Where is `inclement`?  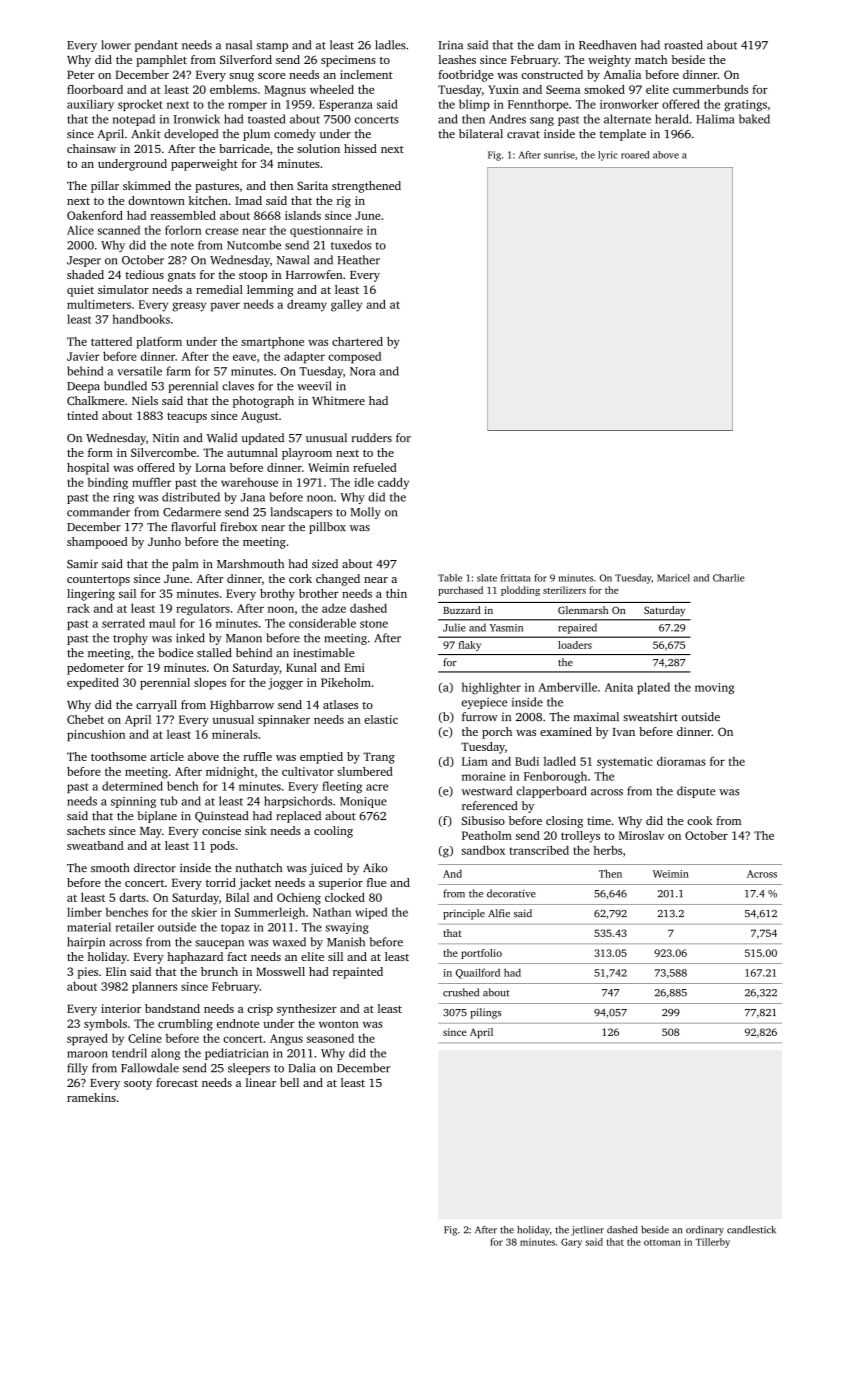 inclement is located at coordinates (366, 74).
